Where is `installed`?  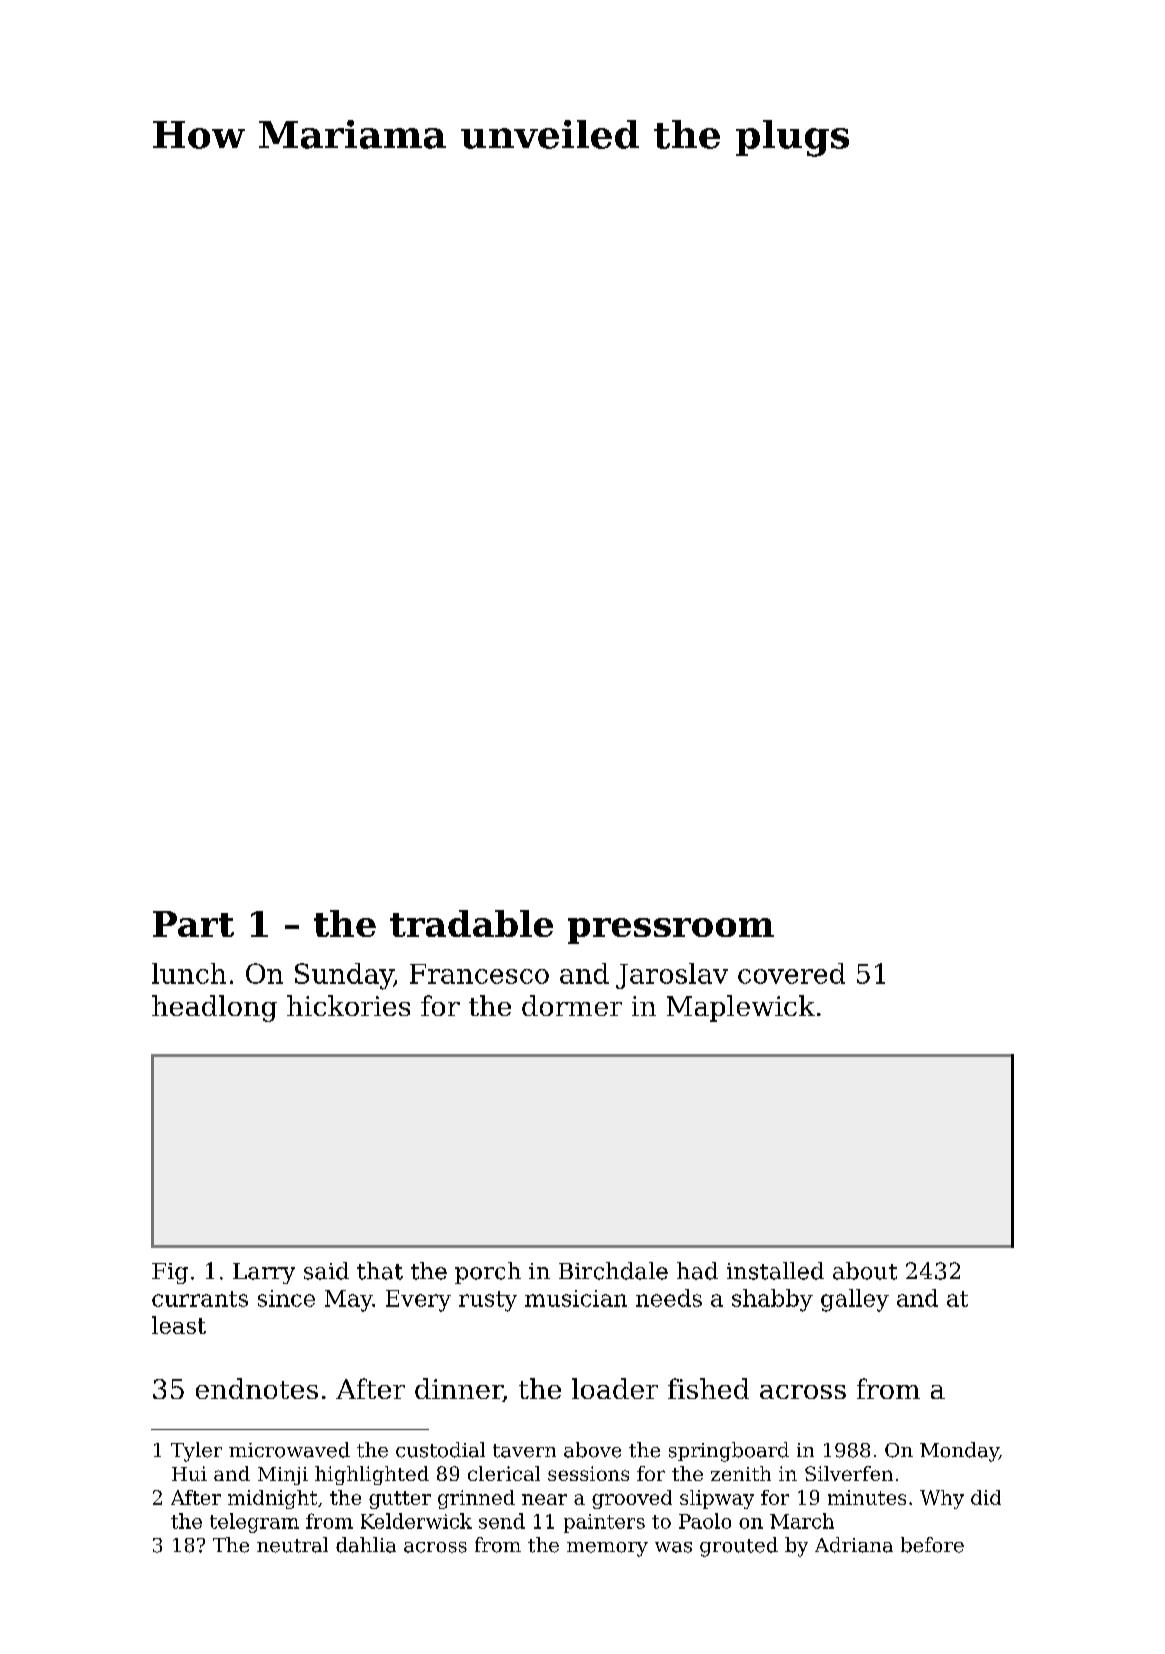 installed is located at coordinates (775, 1271).
